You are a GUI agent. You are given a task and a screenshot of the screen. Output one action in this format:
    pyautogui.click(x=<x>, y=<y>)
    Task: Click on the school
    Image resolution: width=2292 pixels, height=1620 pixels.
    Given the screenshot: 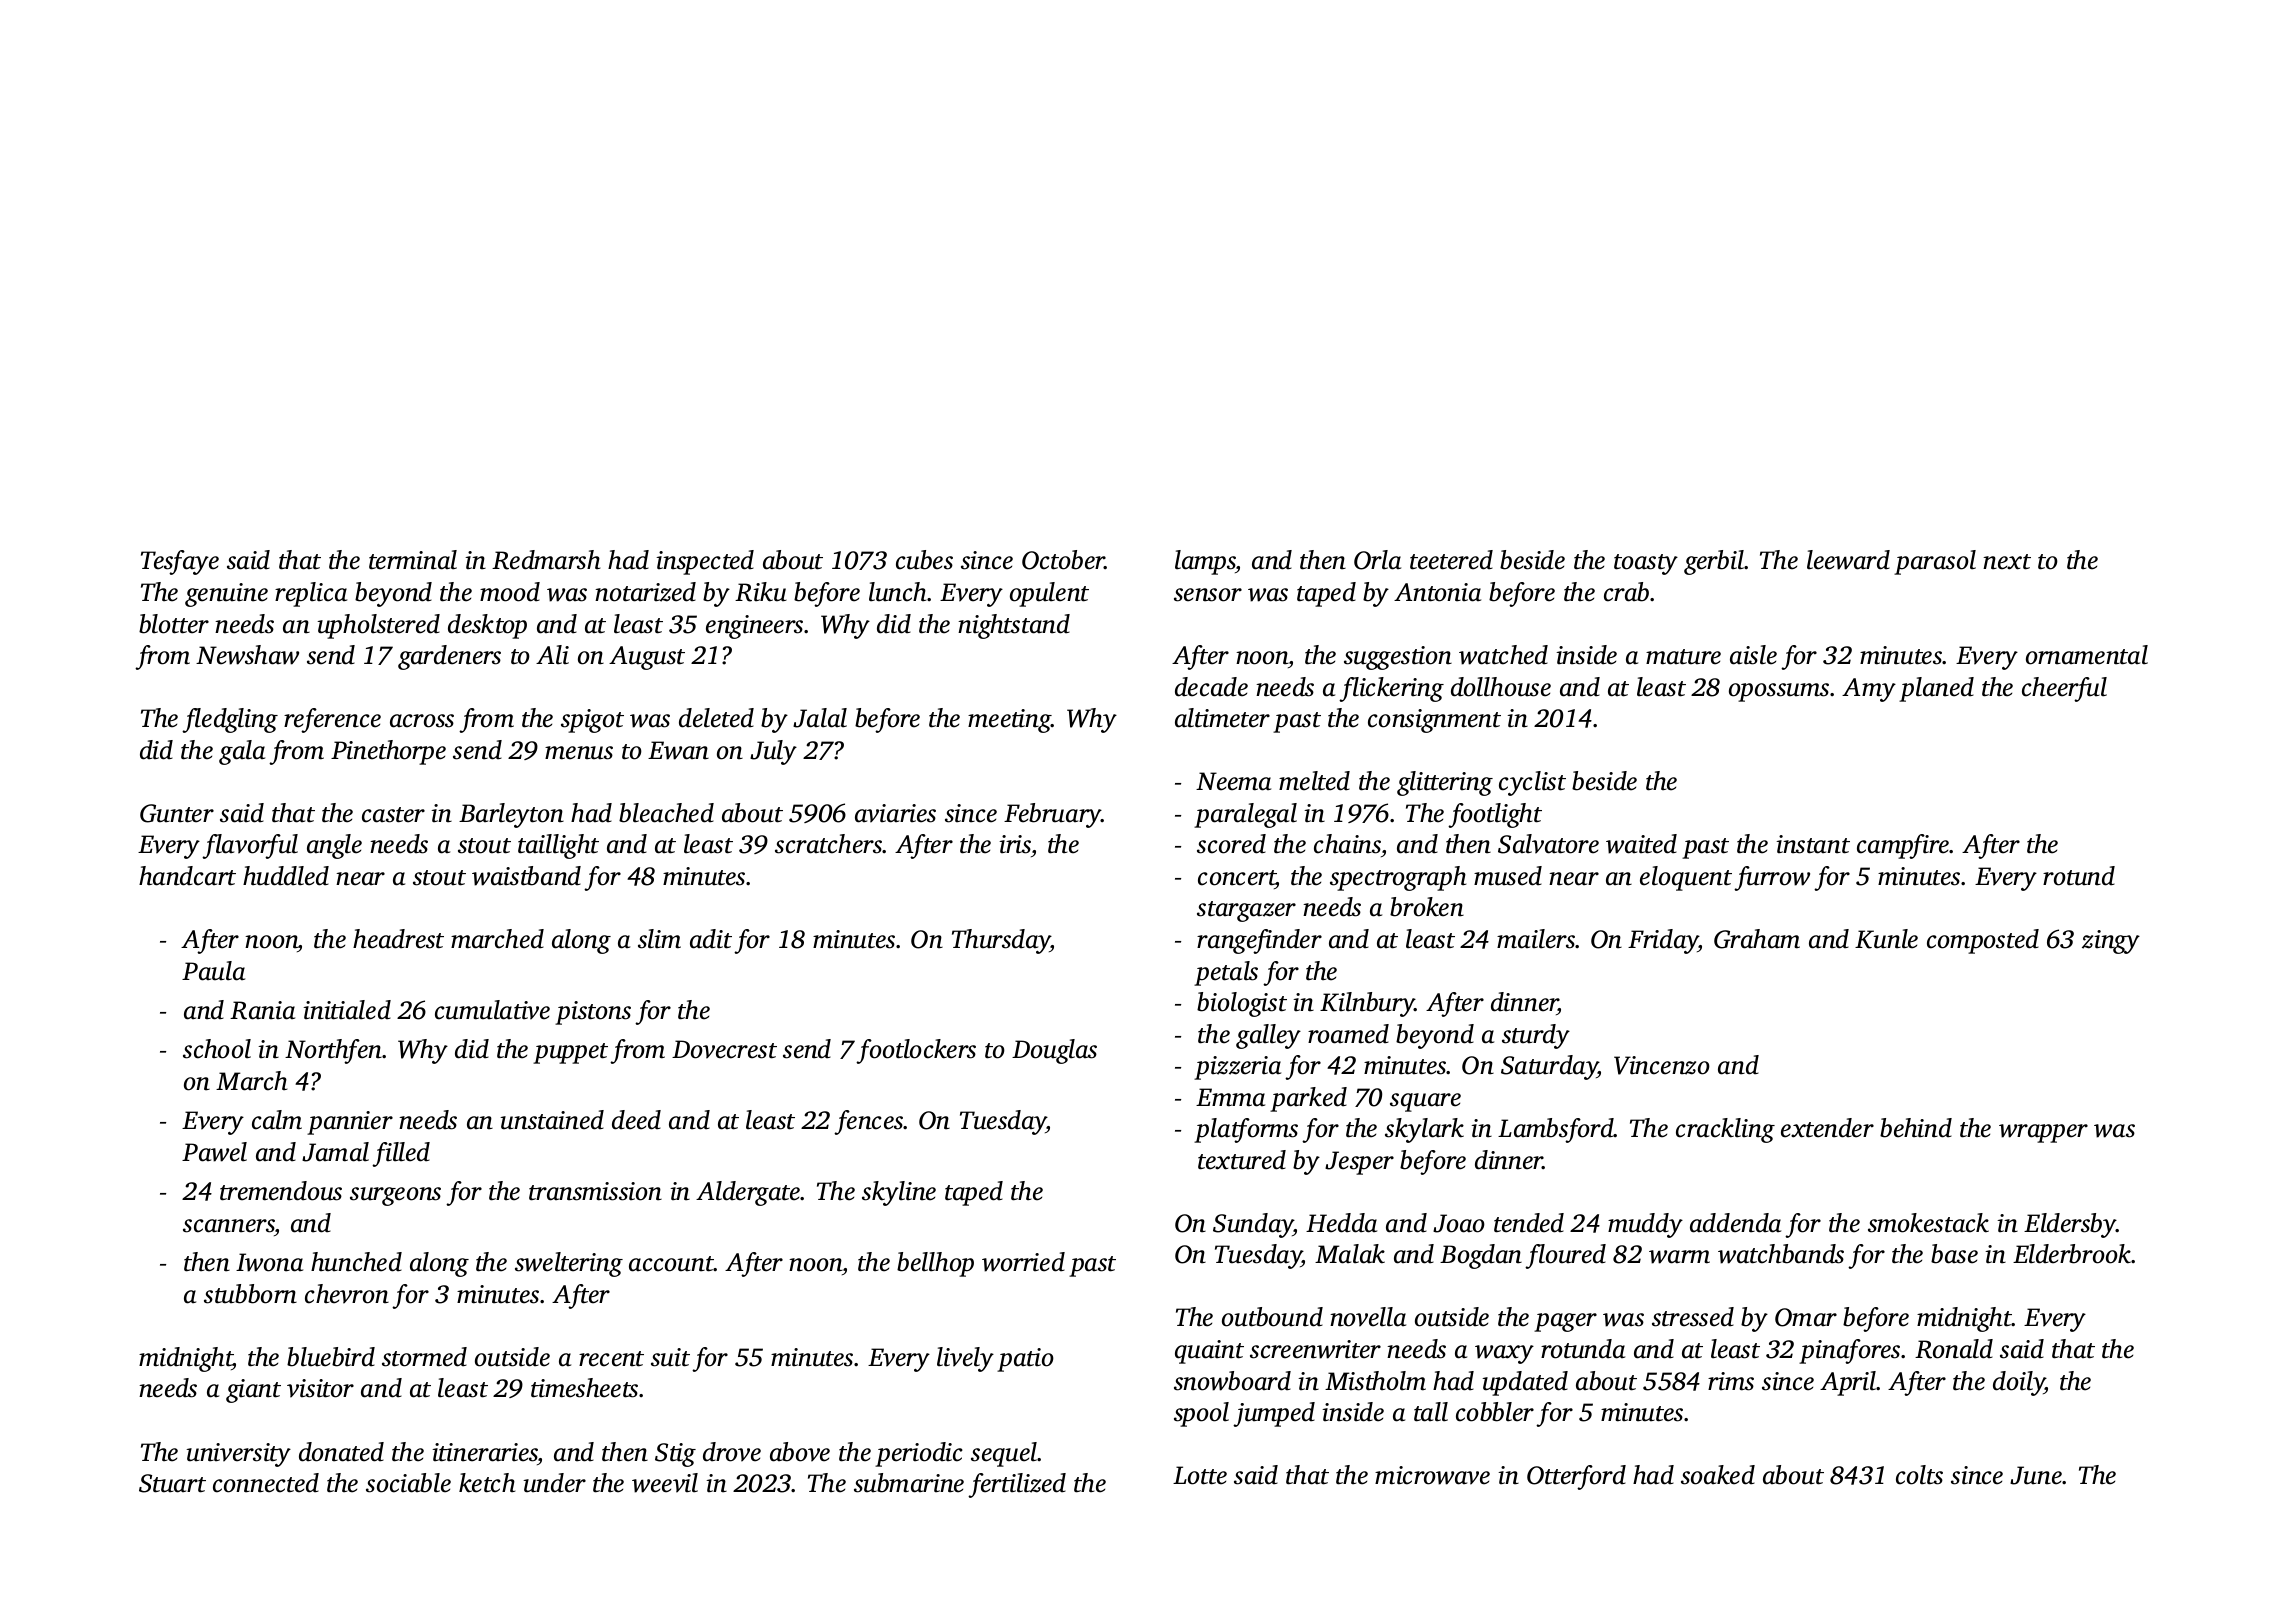 What is the action you would take?
    pyautogui.click(x=217, y=1049)
